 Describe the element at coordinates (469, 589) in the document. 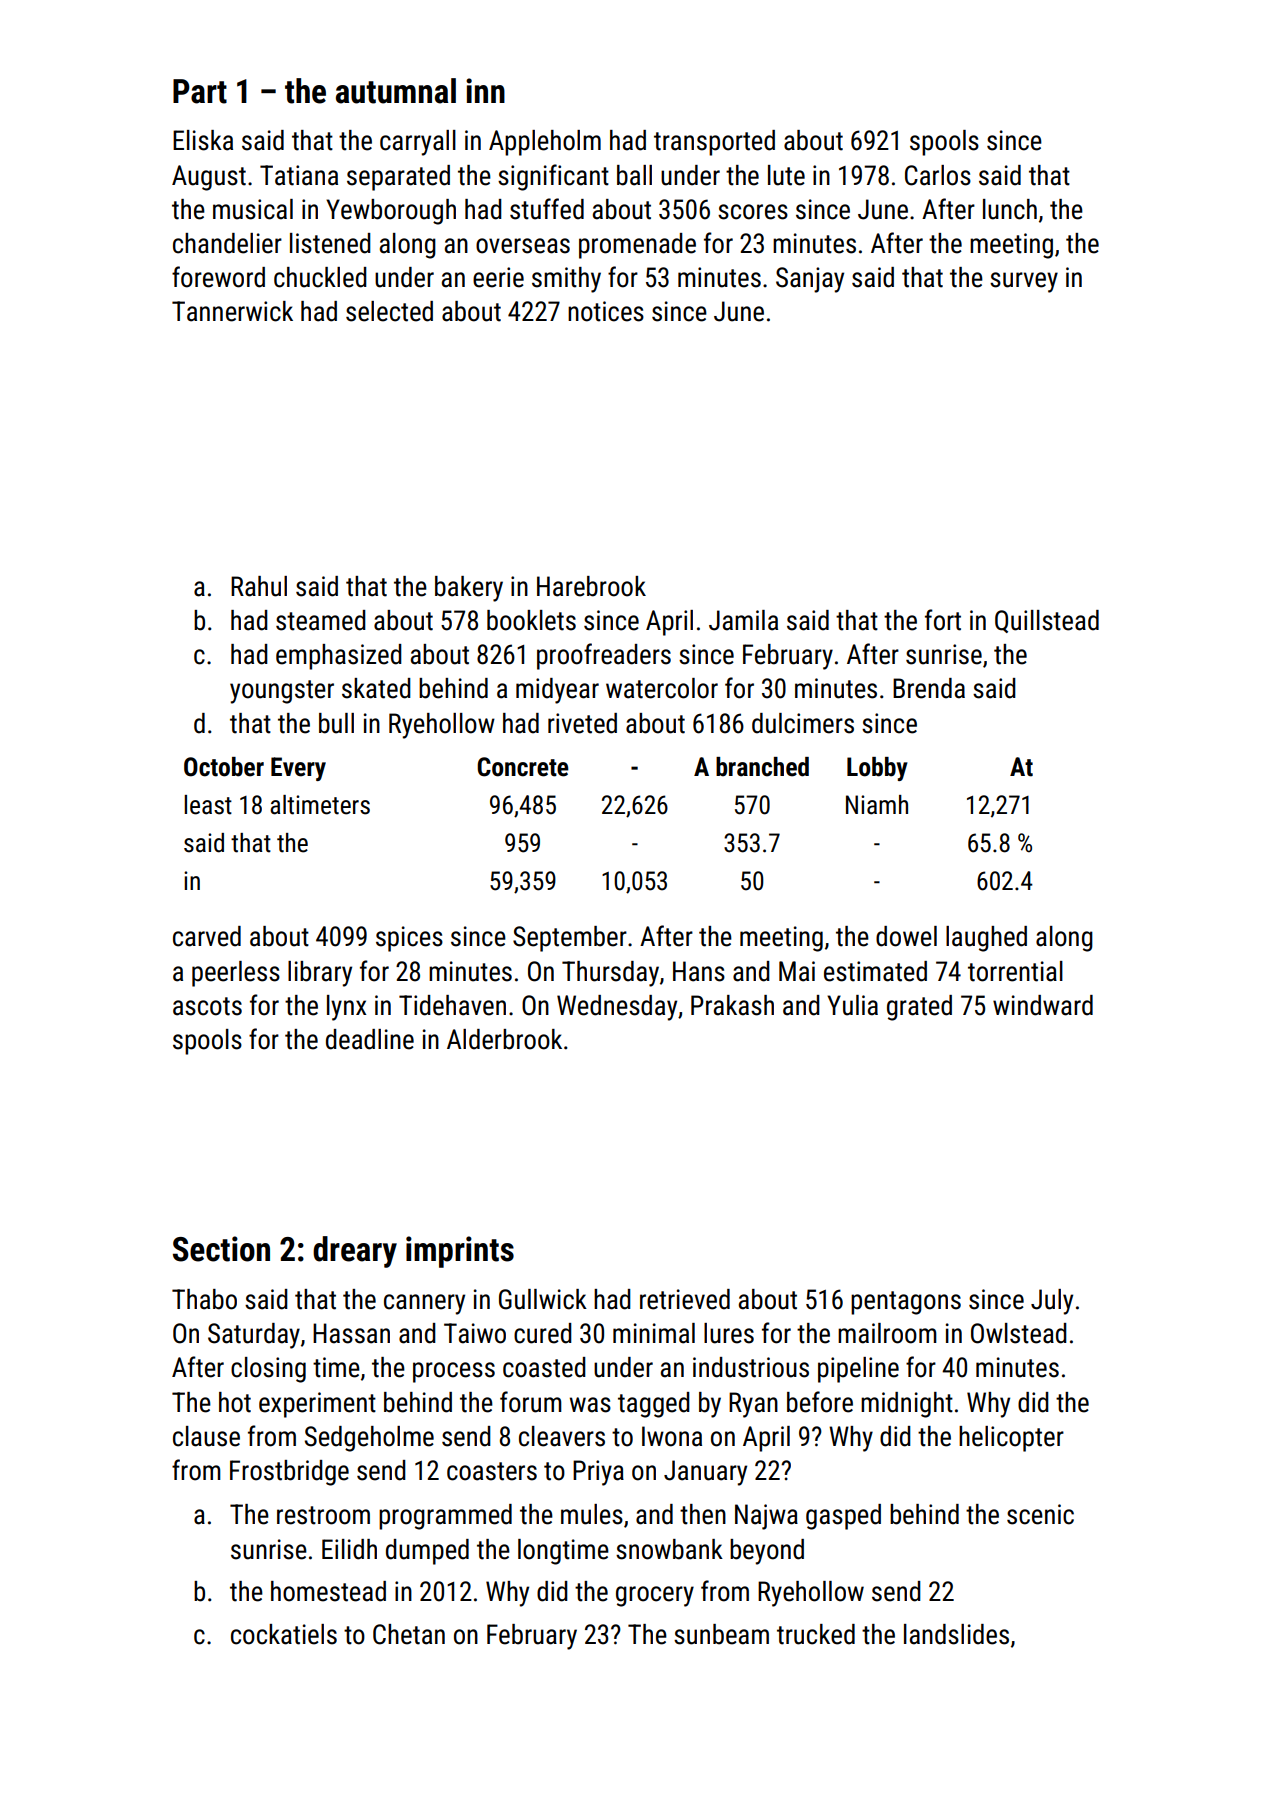

I see `bakery` at that location.
